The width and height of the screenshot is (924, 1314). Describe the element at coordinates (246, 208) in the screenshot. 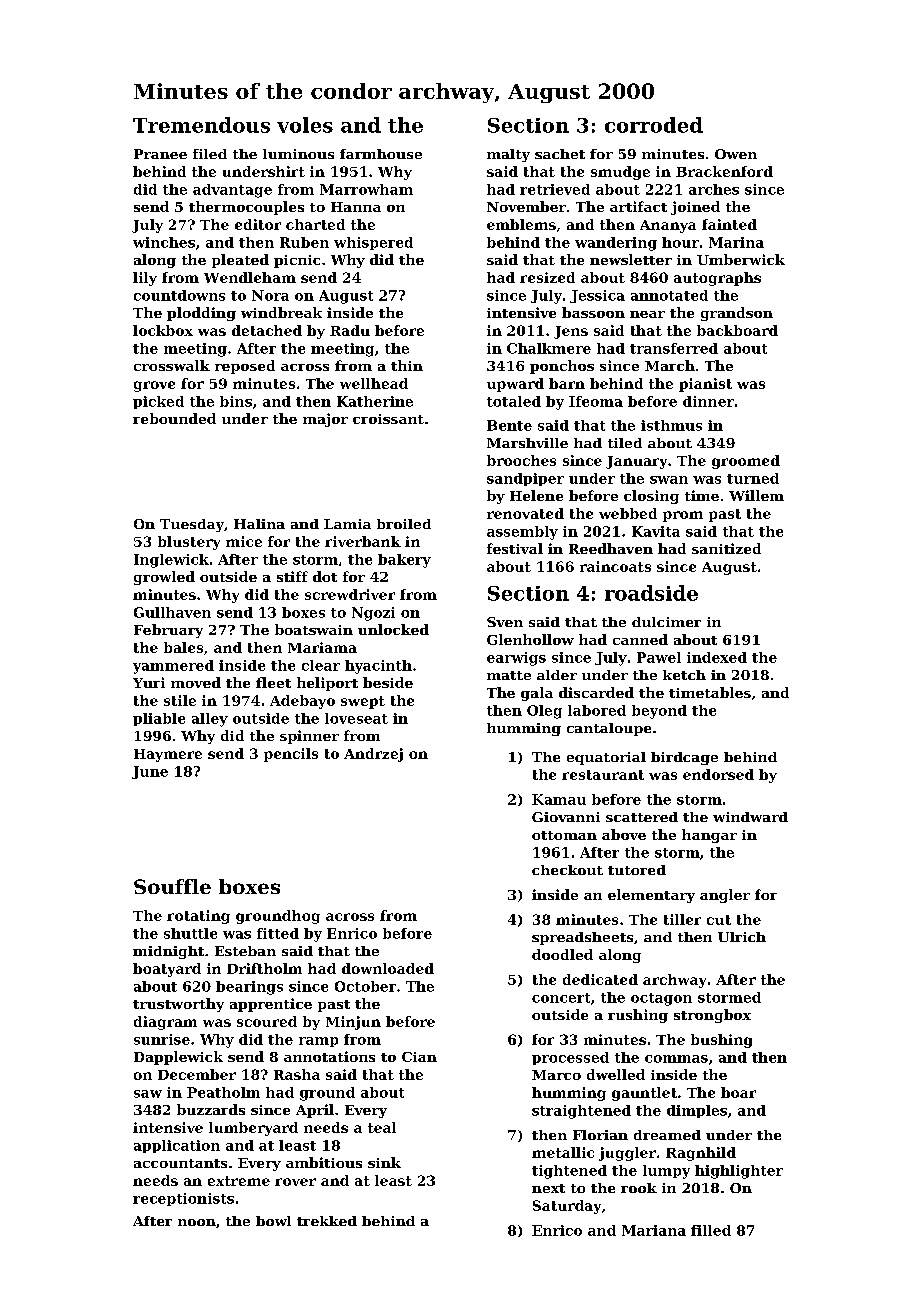

I see `thermocouples` at that location.
